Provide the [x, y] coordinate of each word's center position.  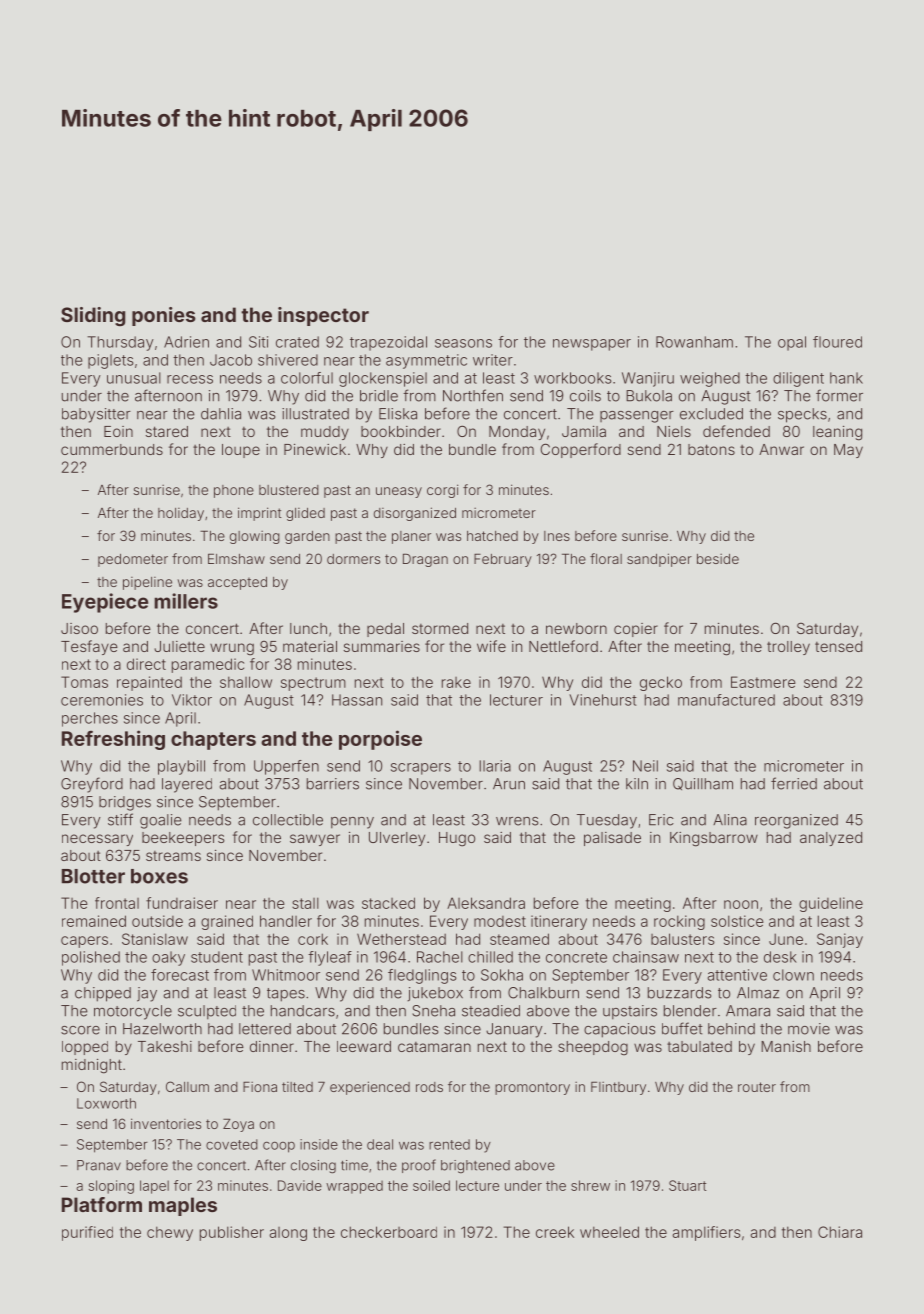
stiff [120, 819]
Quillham [703, 784]
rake [456, 682]
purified [87, 1233]
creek [555, 1232]
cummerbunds [112, 449]
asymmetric [426, 361]
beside [718, 558]
